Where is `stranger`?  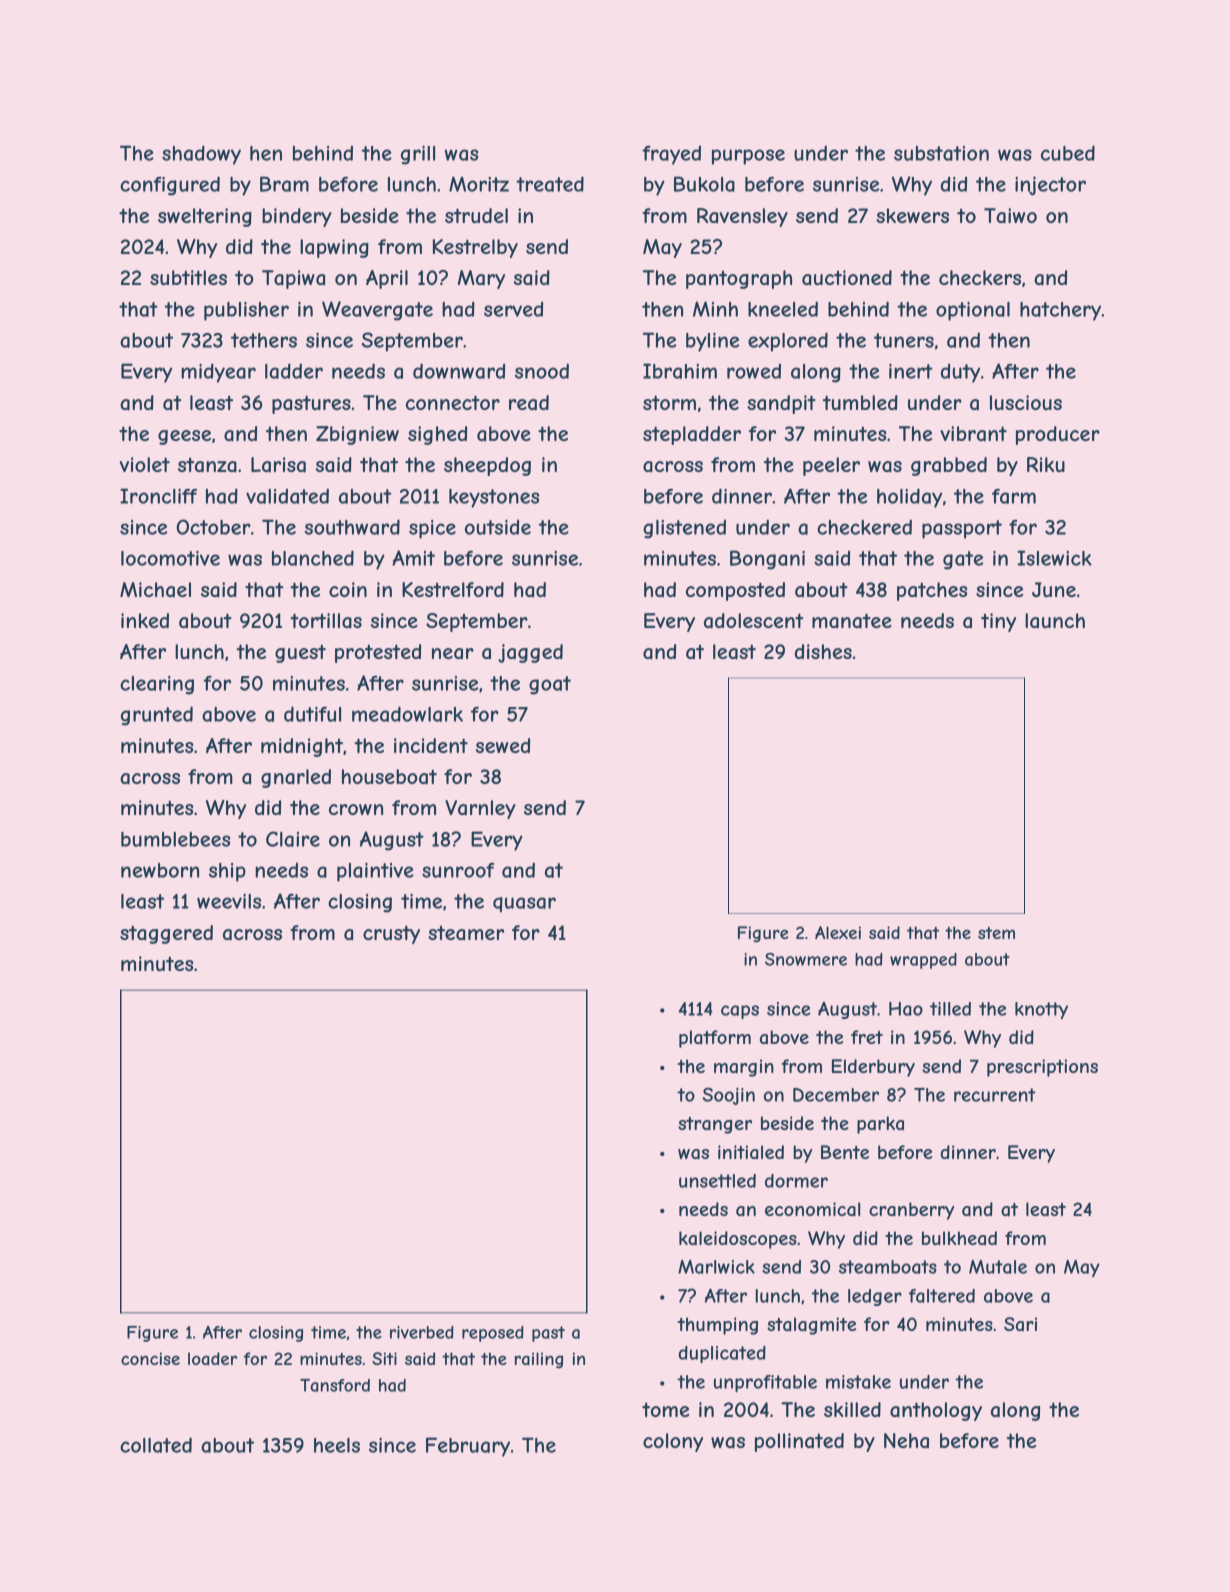 stranger is located at coordinates (715, 1125).
